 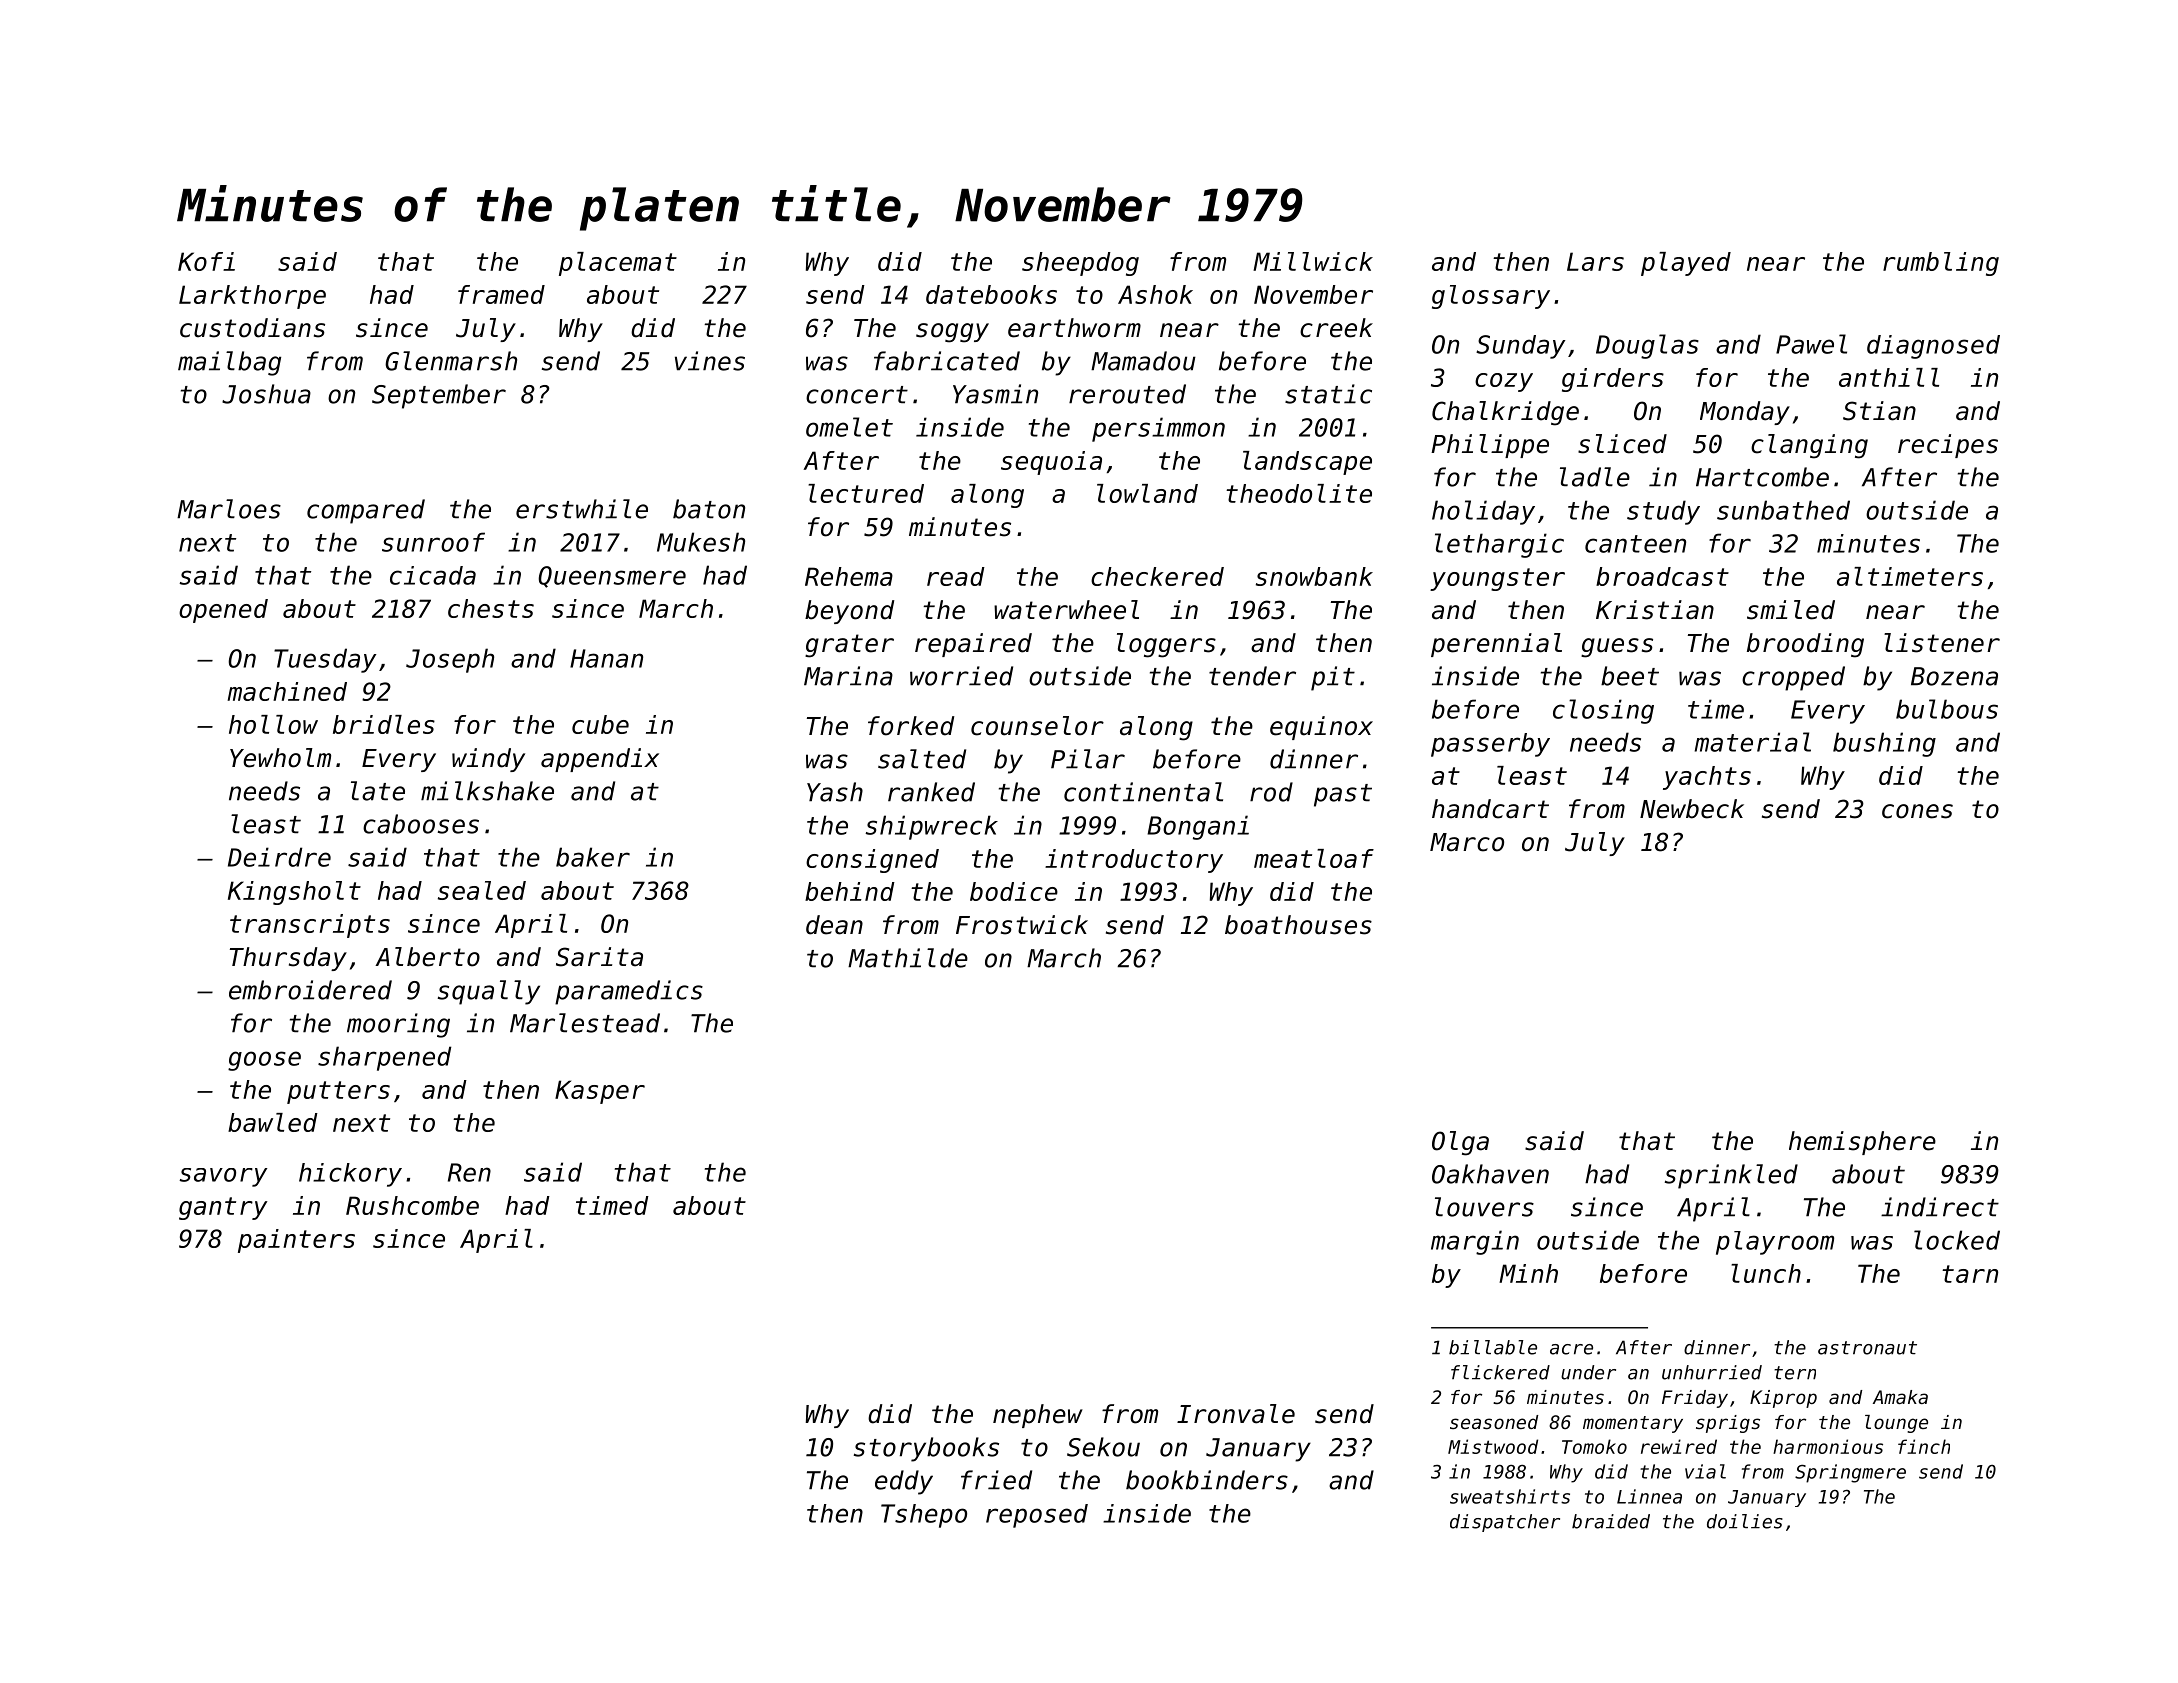 What do you see at coordinates (280, 758) in the image?
I see `Yewholm` at bounding box center [280, 758].
